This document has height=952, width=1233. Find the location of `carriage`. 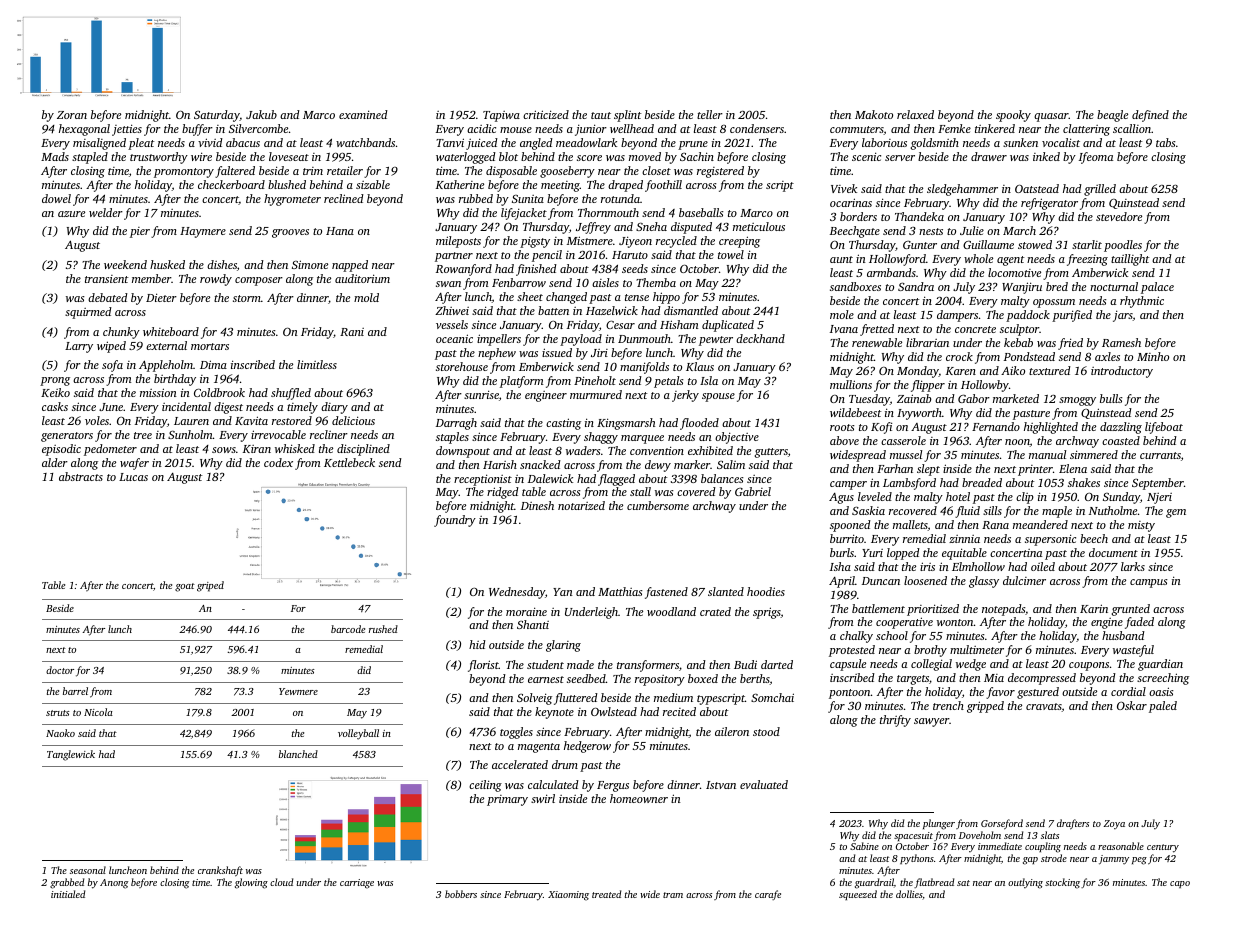

carriage is located at coordinates (357, 884).
